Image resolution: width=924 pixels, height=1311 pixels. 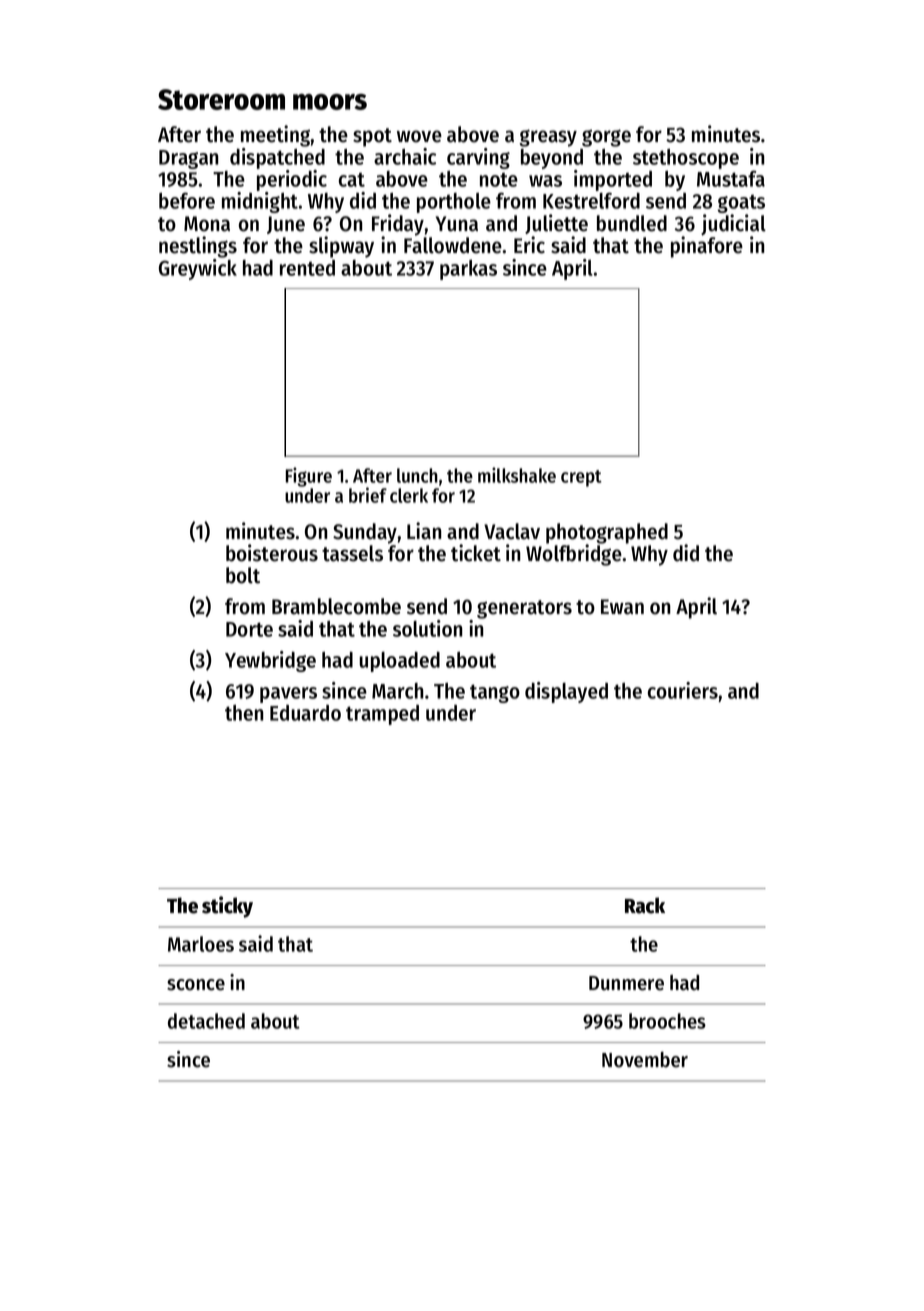 What do you see at coordinates (645, 905) in the screenshot?
I see `Rack` at bounding box center [645, 905].
